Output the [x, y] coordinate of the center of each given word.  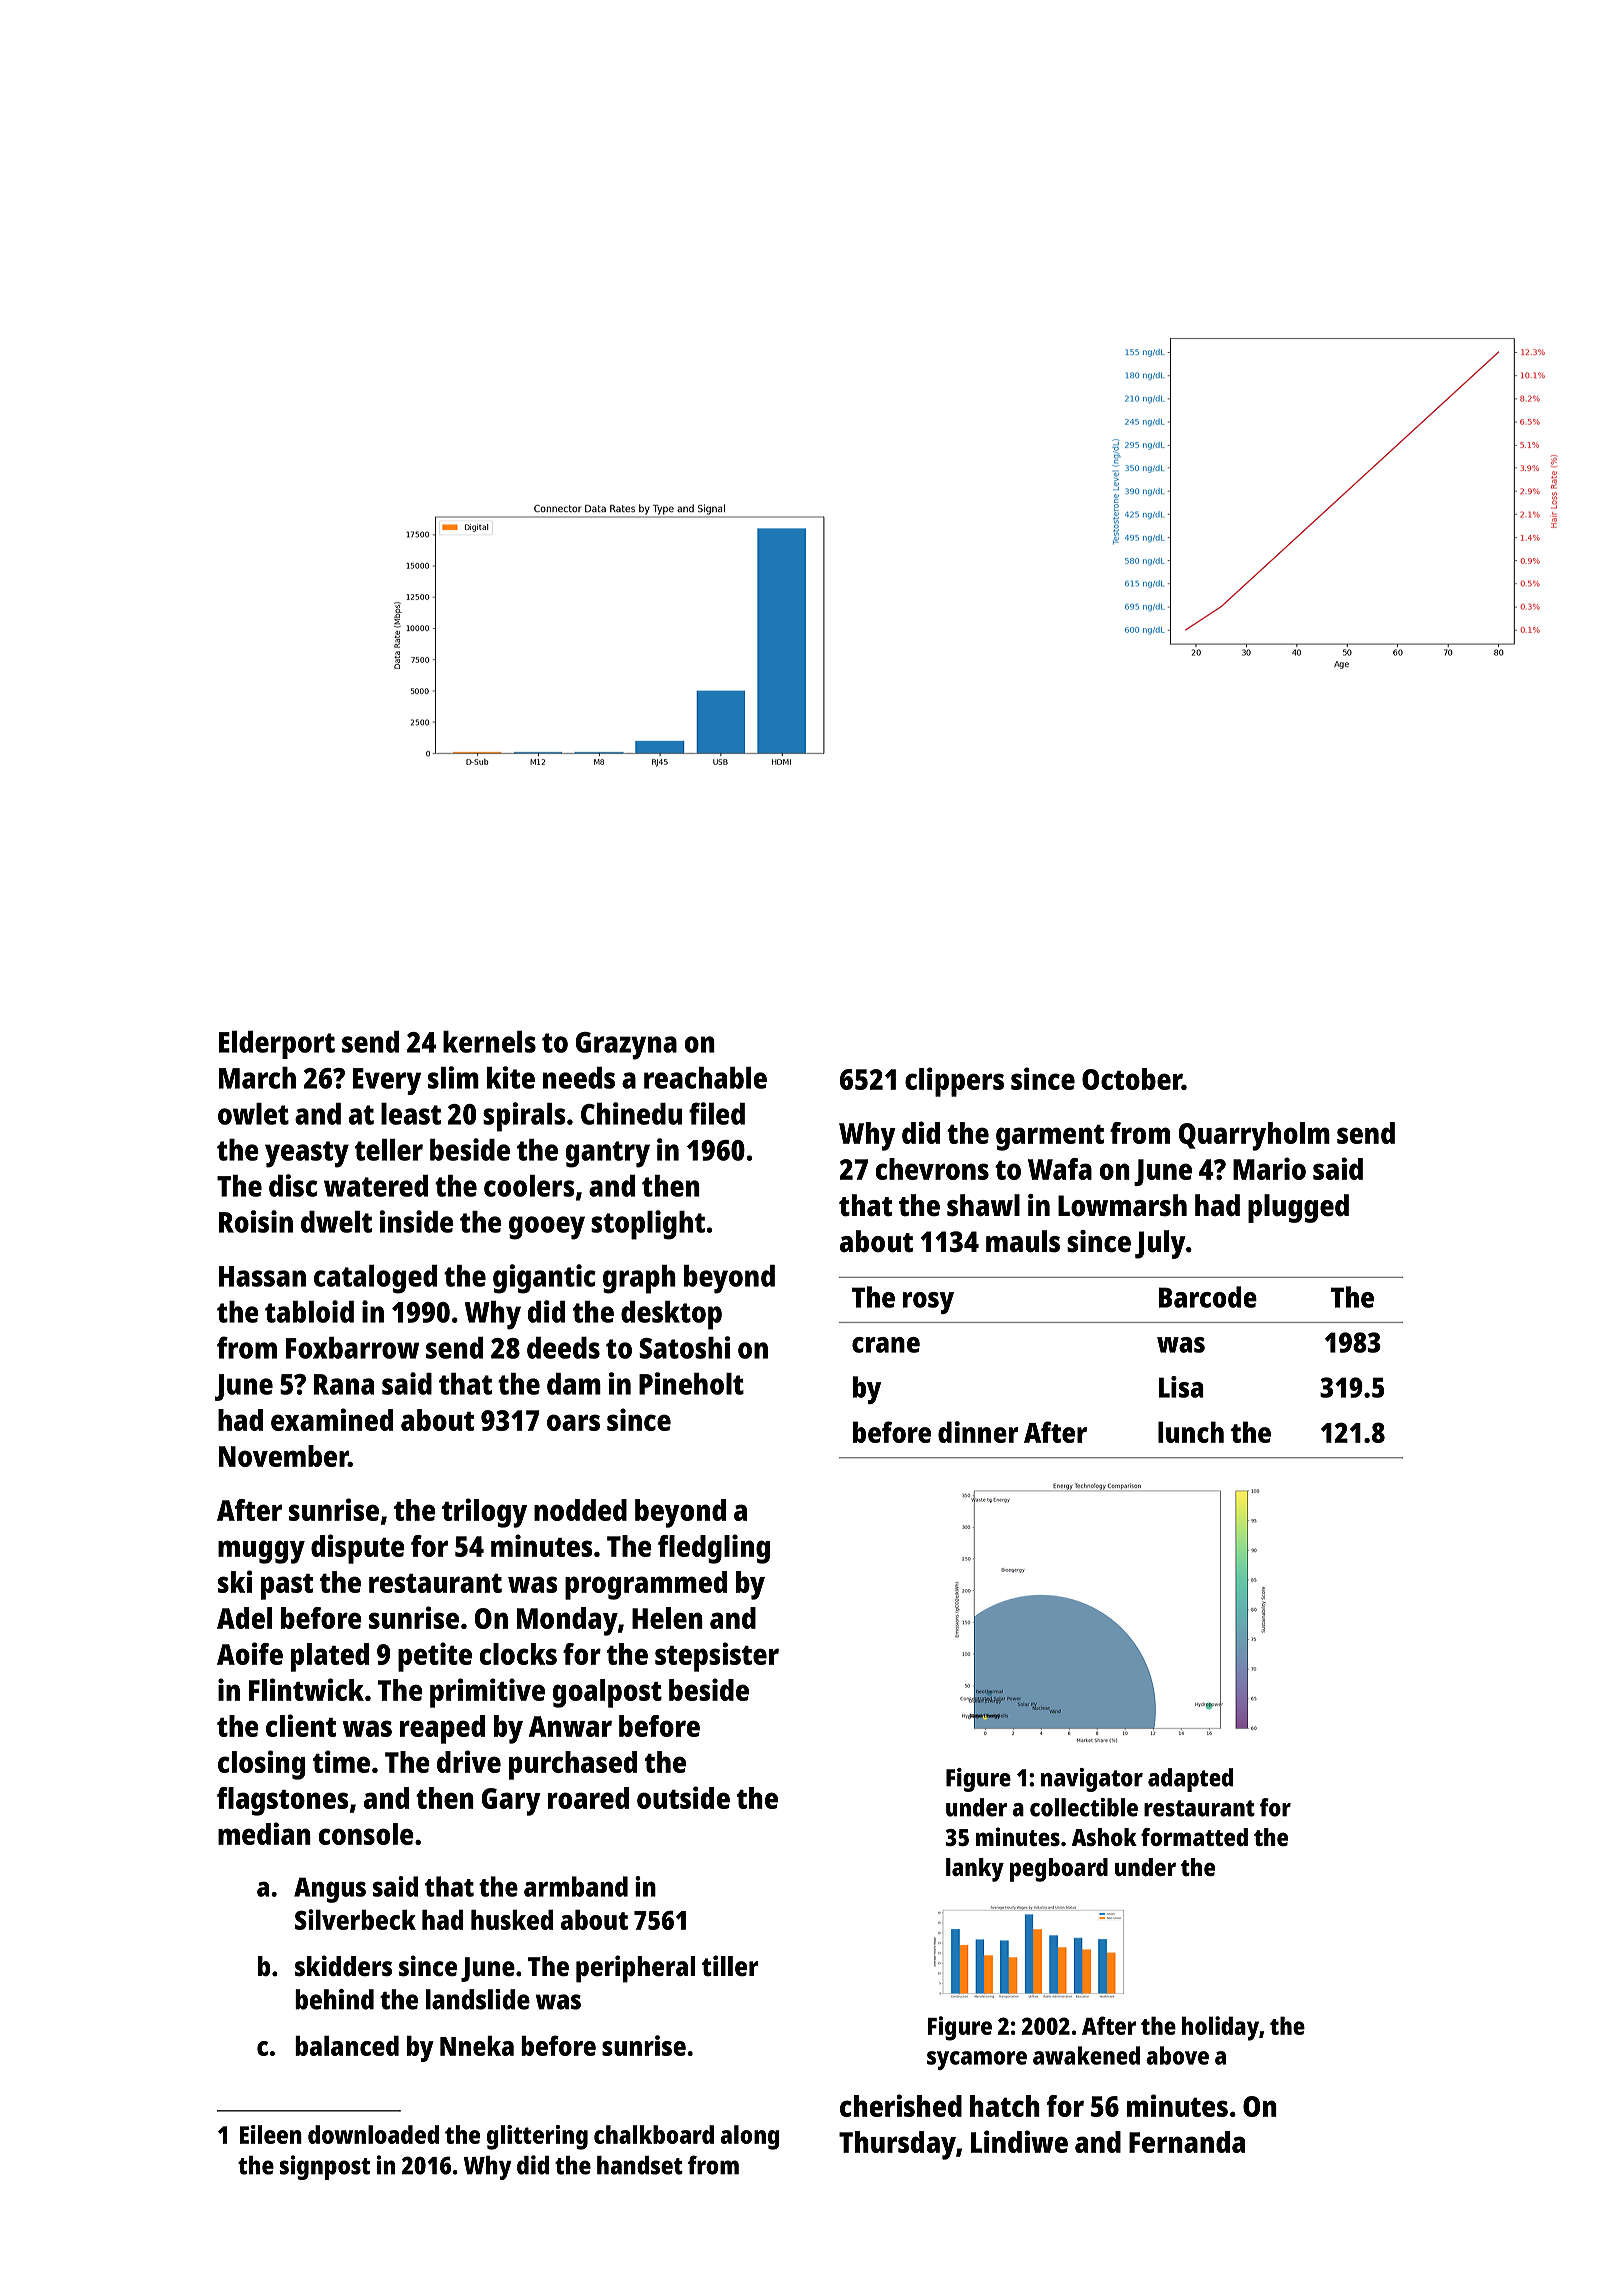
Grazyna [626, 1046]
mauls [1023, 1241]
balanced [347, 2046]
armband [576, 1886]
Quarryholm [1254, 1136]
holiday [1220, 2028]
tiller [730, 1965]
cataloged [375, 1279]
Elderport [277, 1045]
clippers [954, 1082]
